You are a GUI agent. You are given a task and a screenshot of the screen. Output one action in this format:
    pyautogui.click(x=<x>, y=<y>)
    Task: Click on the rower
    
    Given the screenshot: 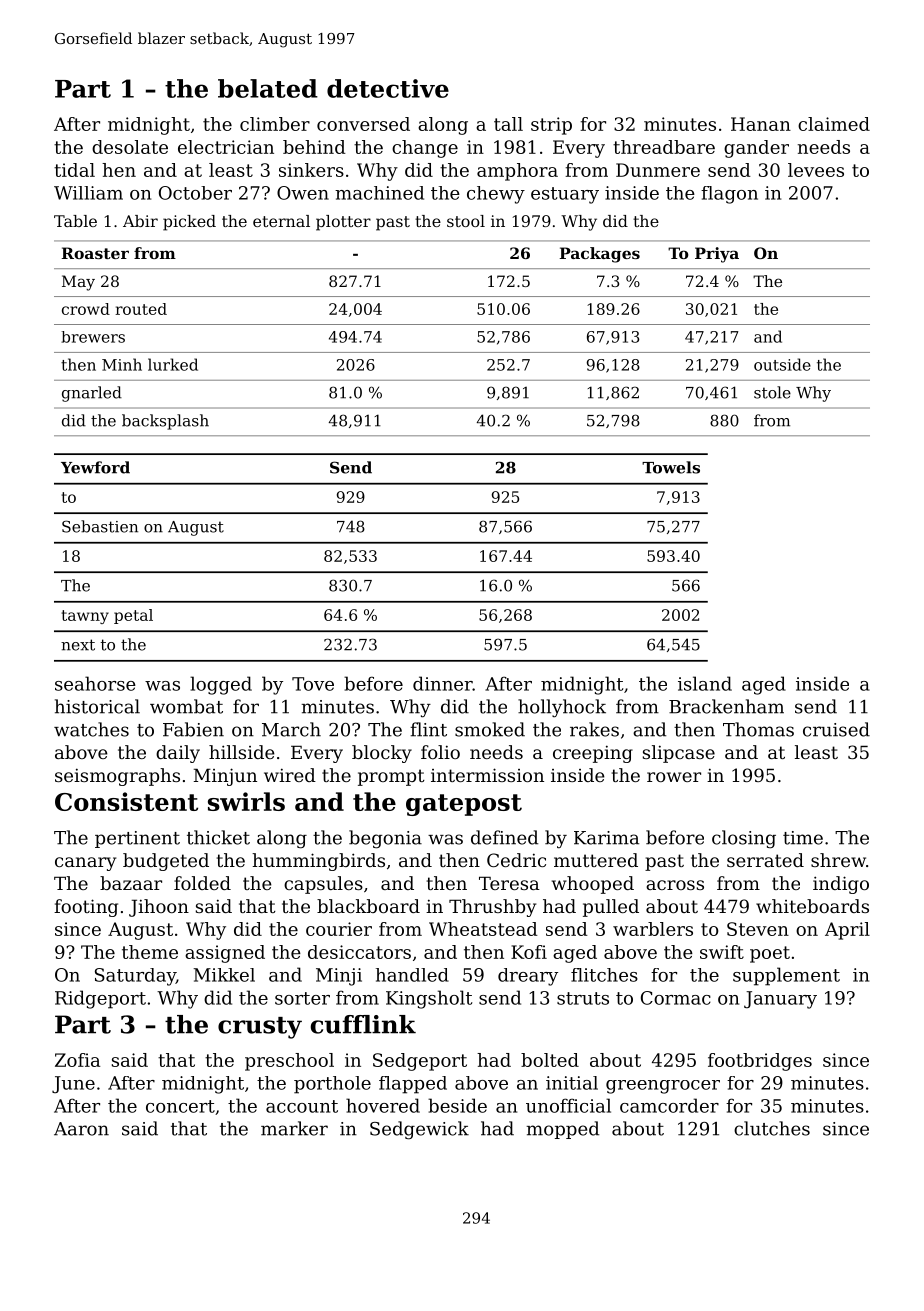 What is the action you would take?
    pyautogui.click(x=674, y=777)
